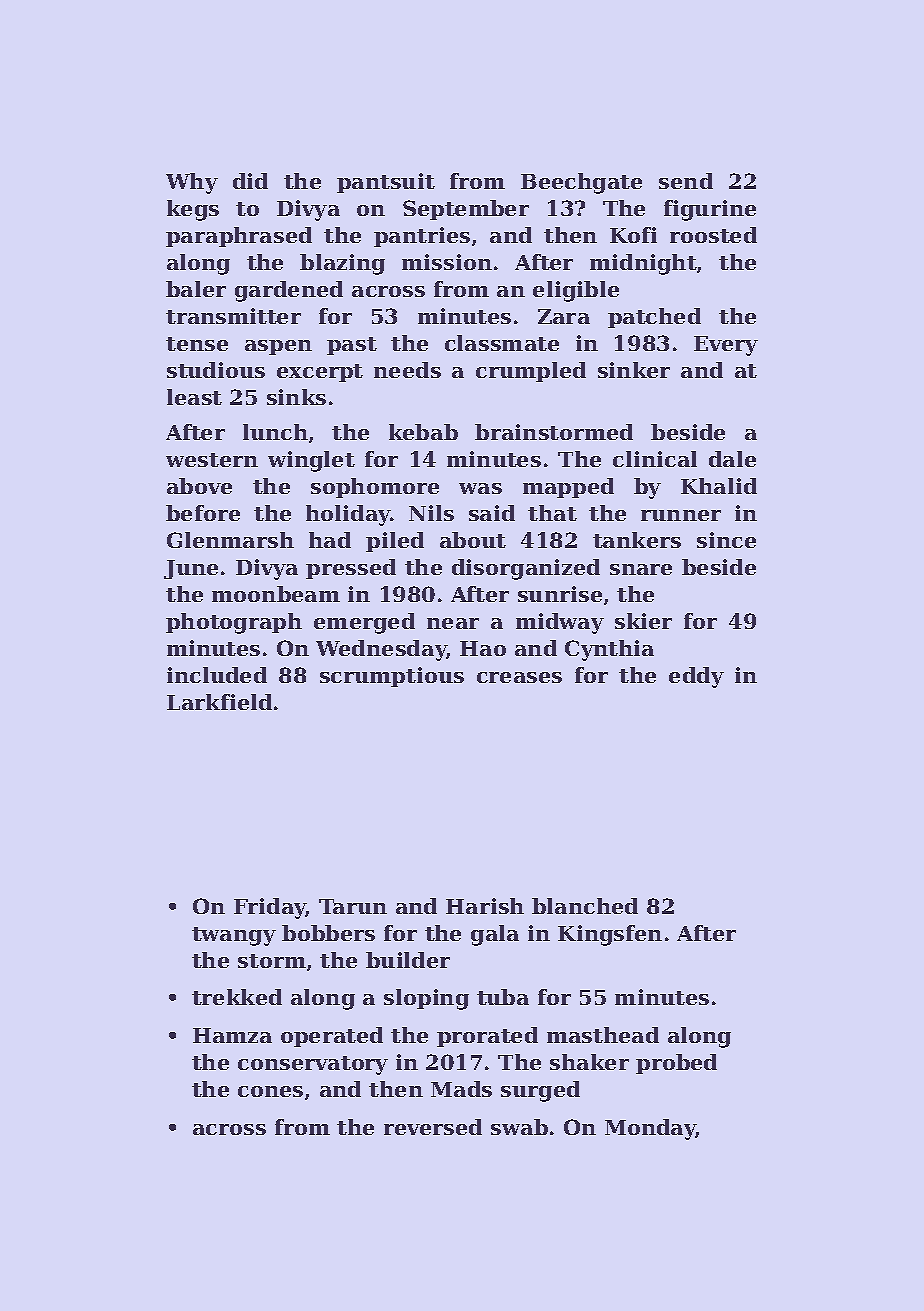 Image resolution: width=924 pixels, height=1311 pixels. What do you see at coordinates (193, 210) in the screenshot?
I see `kegs` at bounding box center [193, 210].
